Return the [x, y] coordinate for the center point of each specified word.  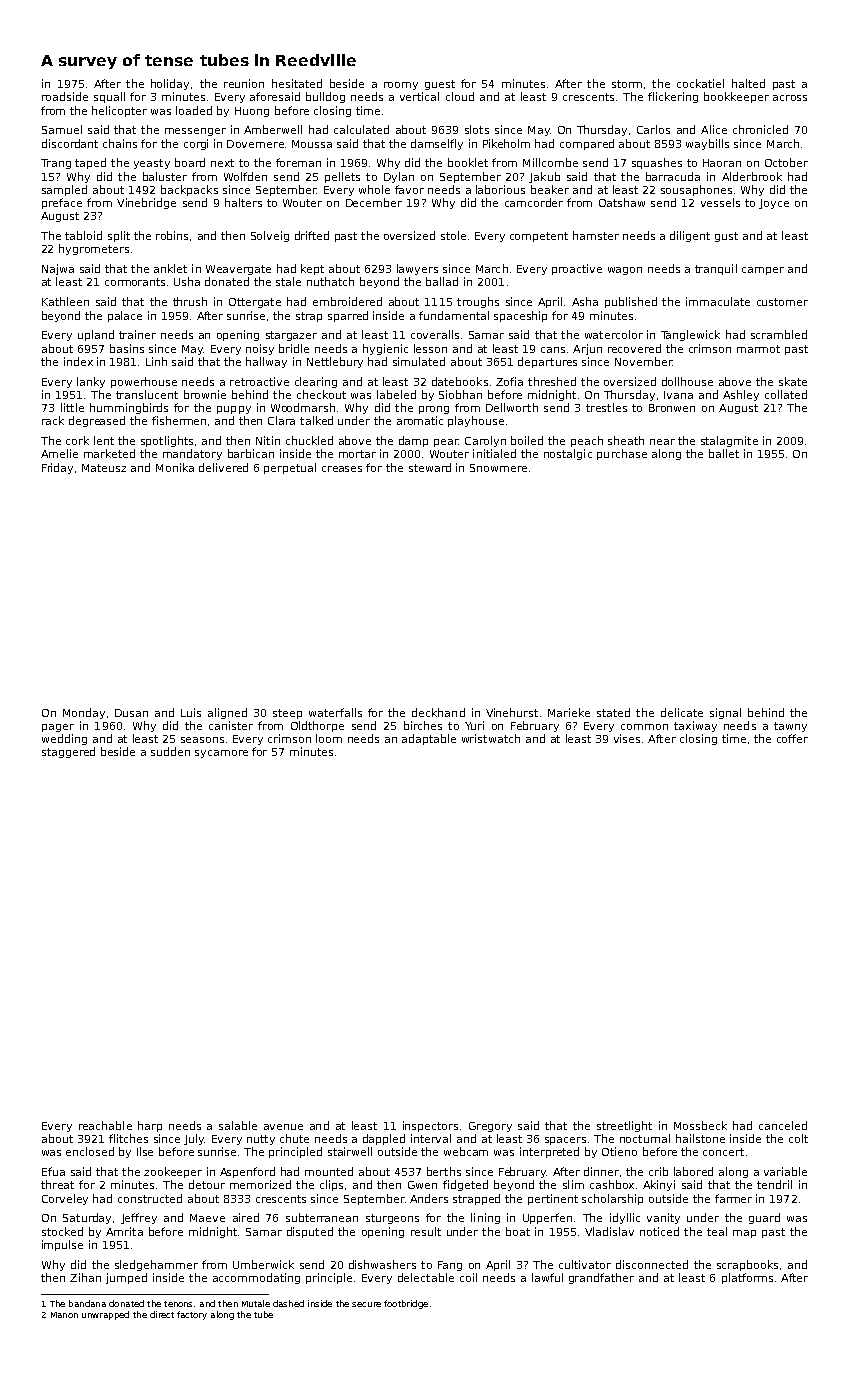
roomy [401, 86]
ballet [724, 453]
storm [627, 84]
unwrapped [105, 1315]
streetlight [624, 1126]
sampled [64, 190]
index [78, 361]
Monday [84, 713]
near [662, 442]
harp [150, 1126]
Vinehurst [512, 712]
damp [413, 441]
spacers [565, 1141]
